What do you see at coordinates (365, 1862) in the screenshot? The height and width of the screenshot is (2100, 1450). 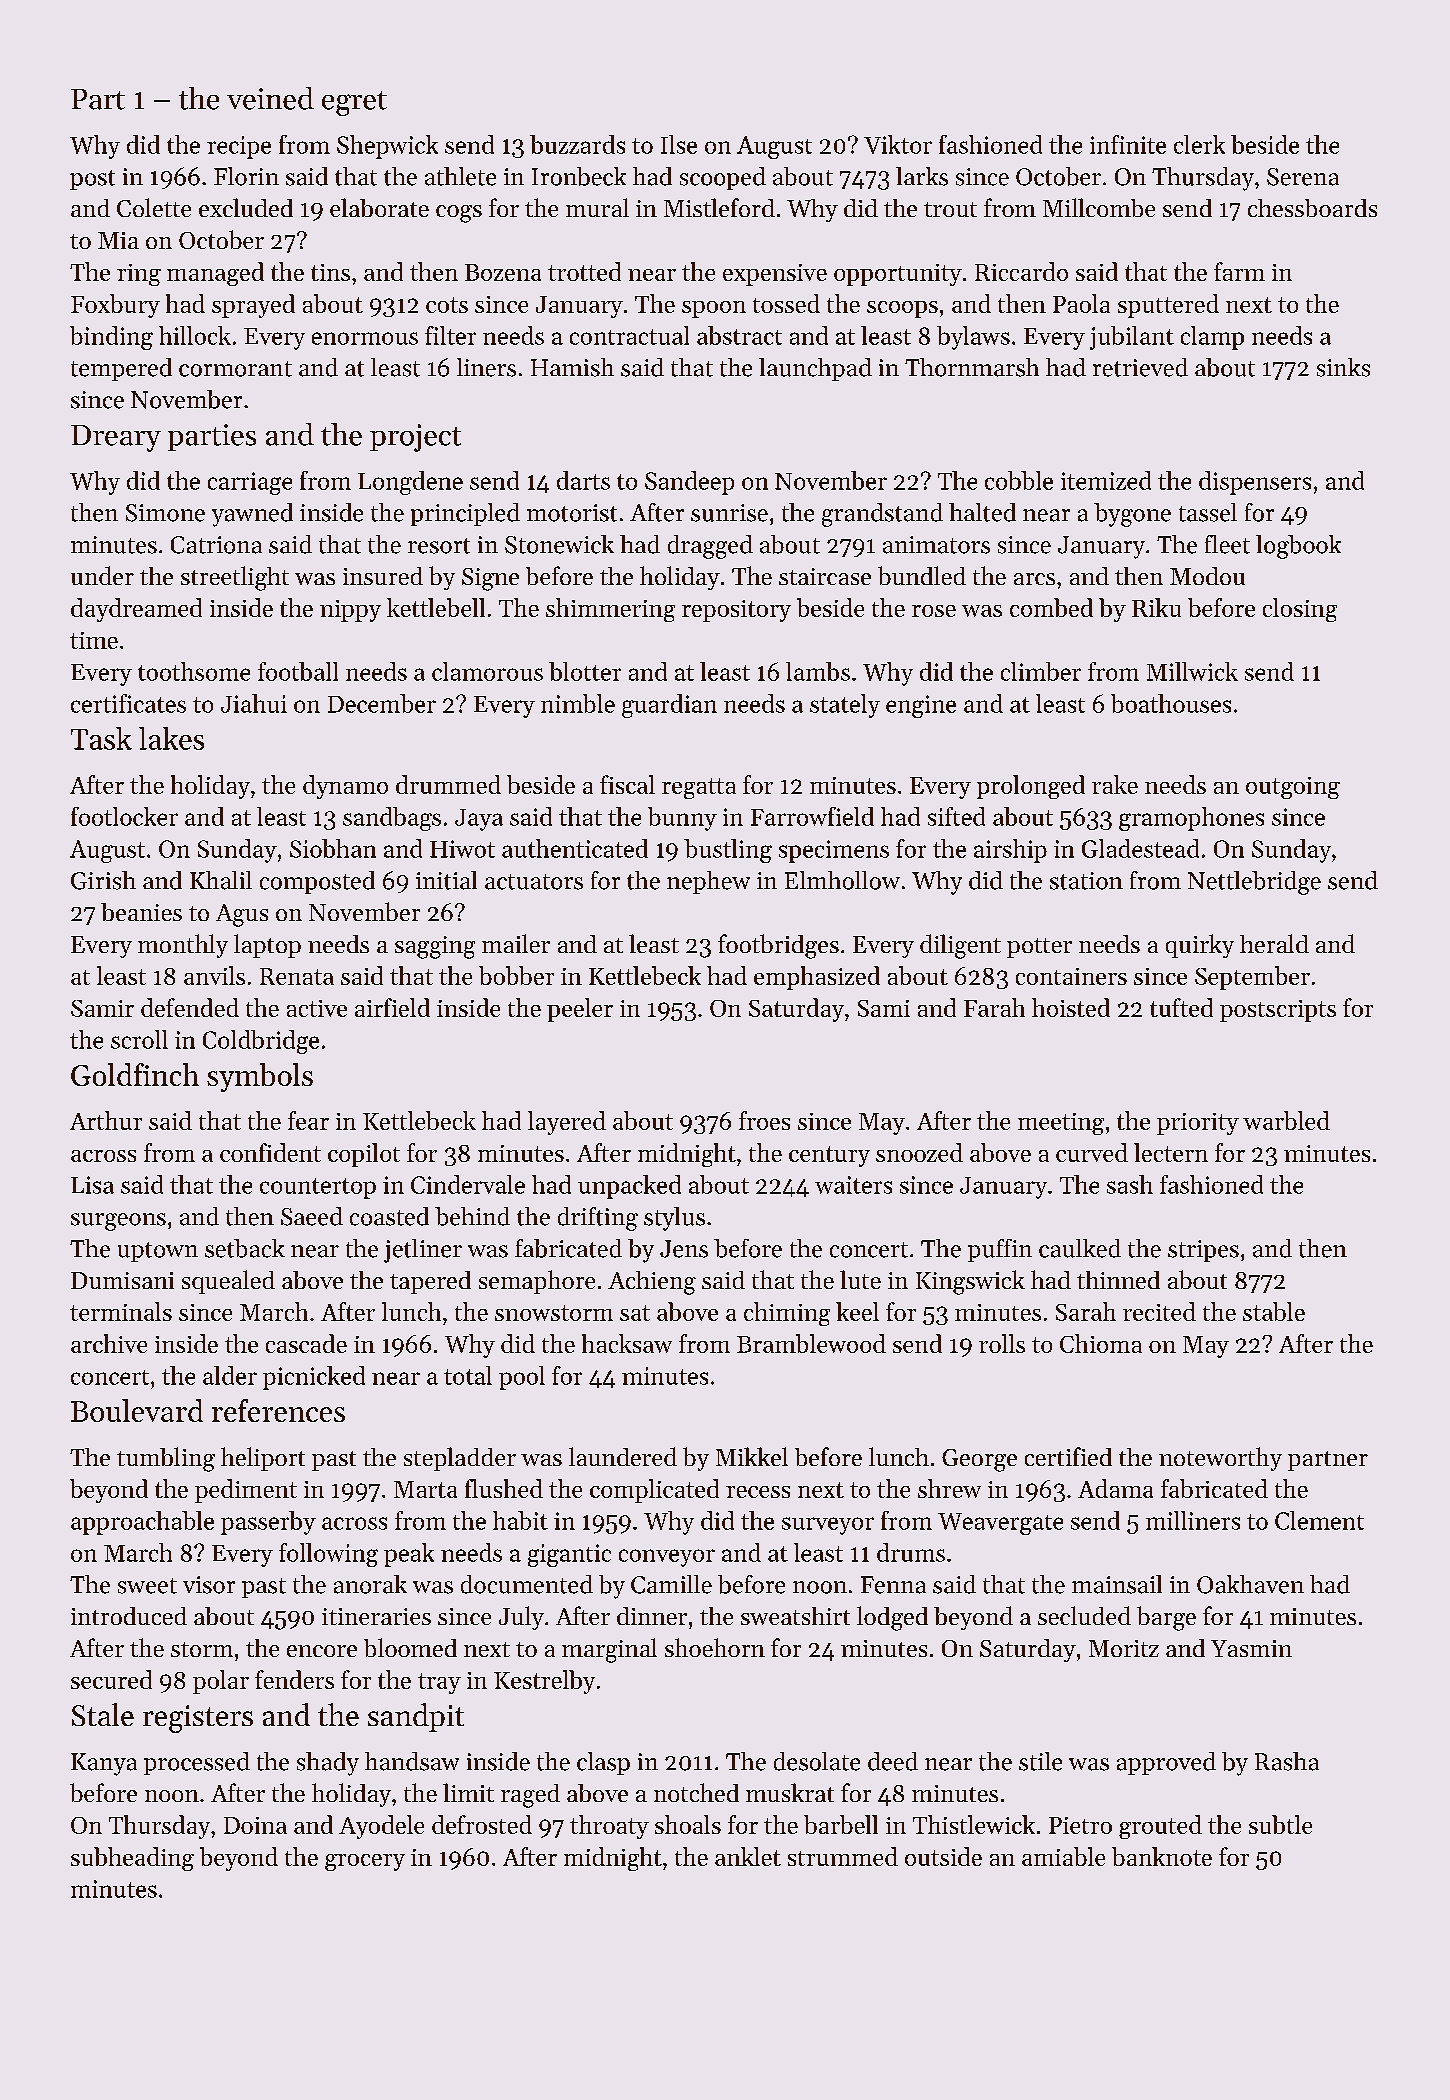 I see `grocery` at bounding box center [365, 1862].
